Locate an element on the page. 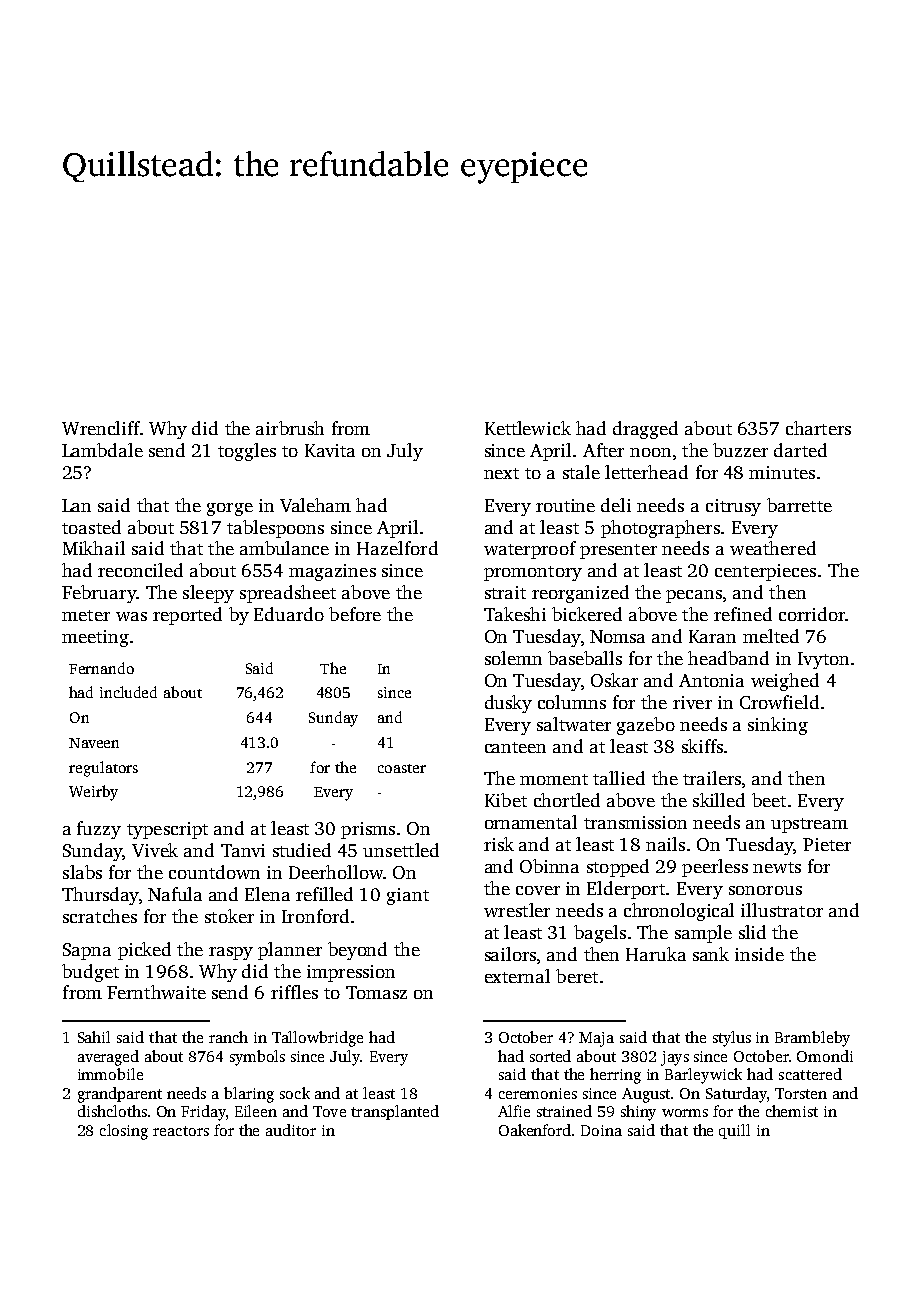 The height and width of the document is (1311, 924). Doina is located at coordinates (601, 1130).
